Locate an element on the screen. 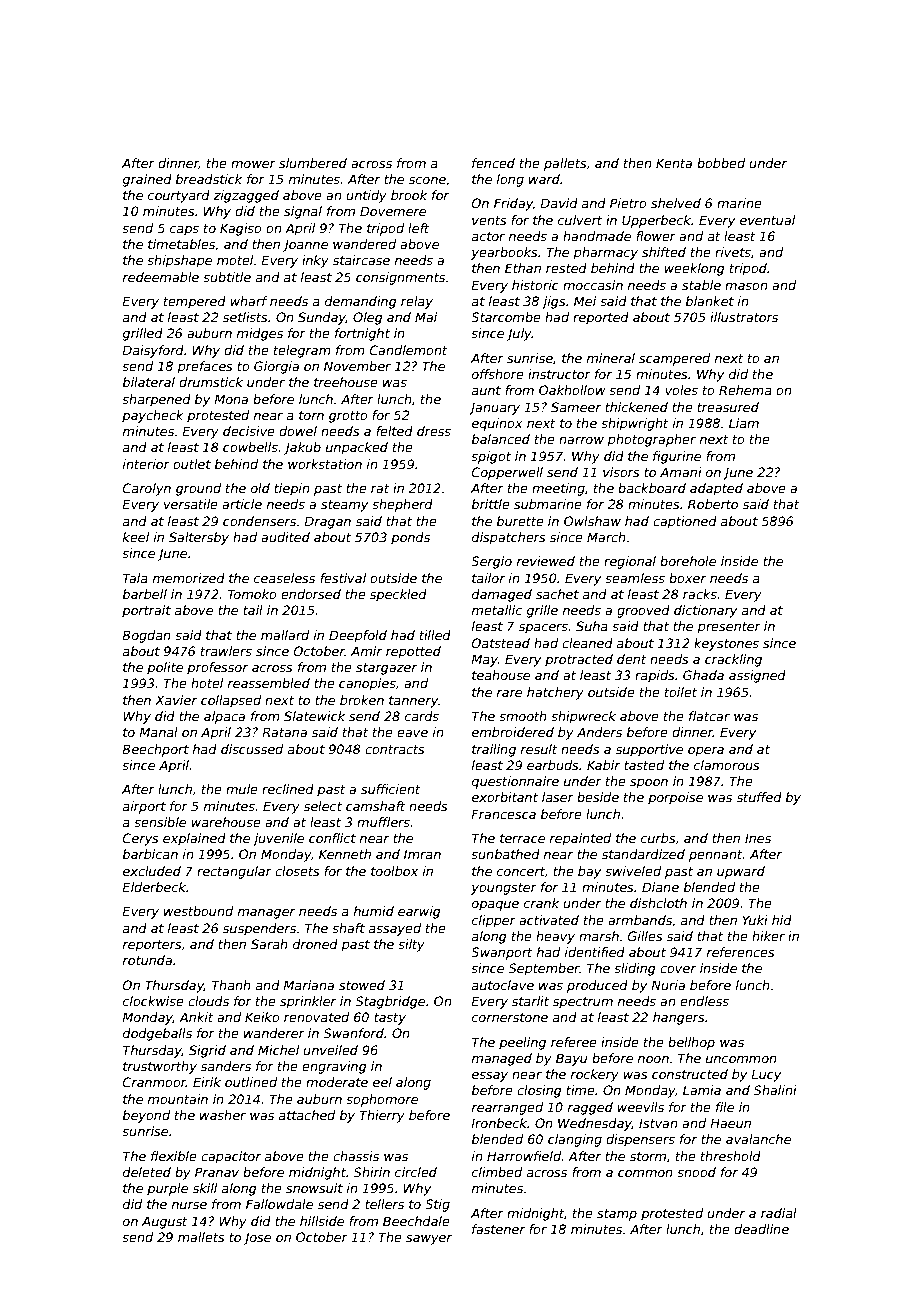 The image size is (924, 1308). westbound is located at coordinates (198, 911).
